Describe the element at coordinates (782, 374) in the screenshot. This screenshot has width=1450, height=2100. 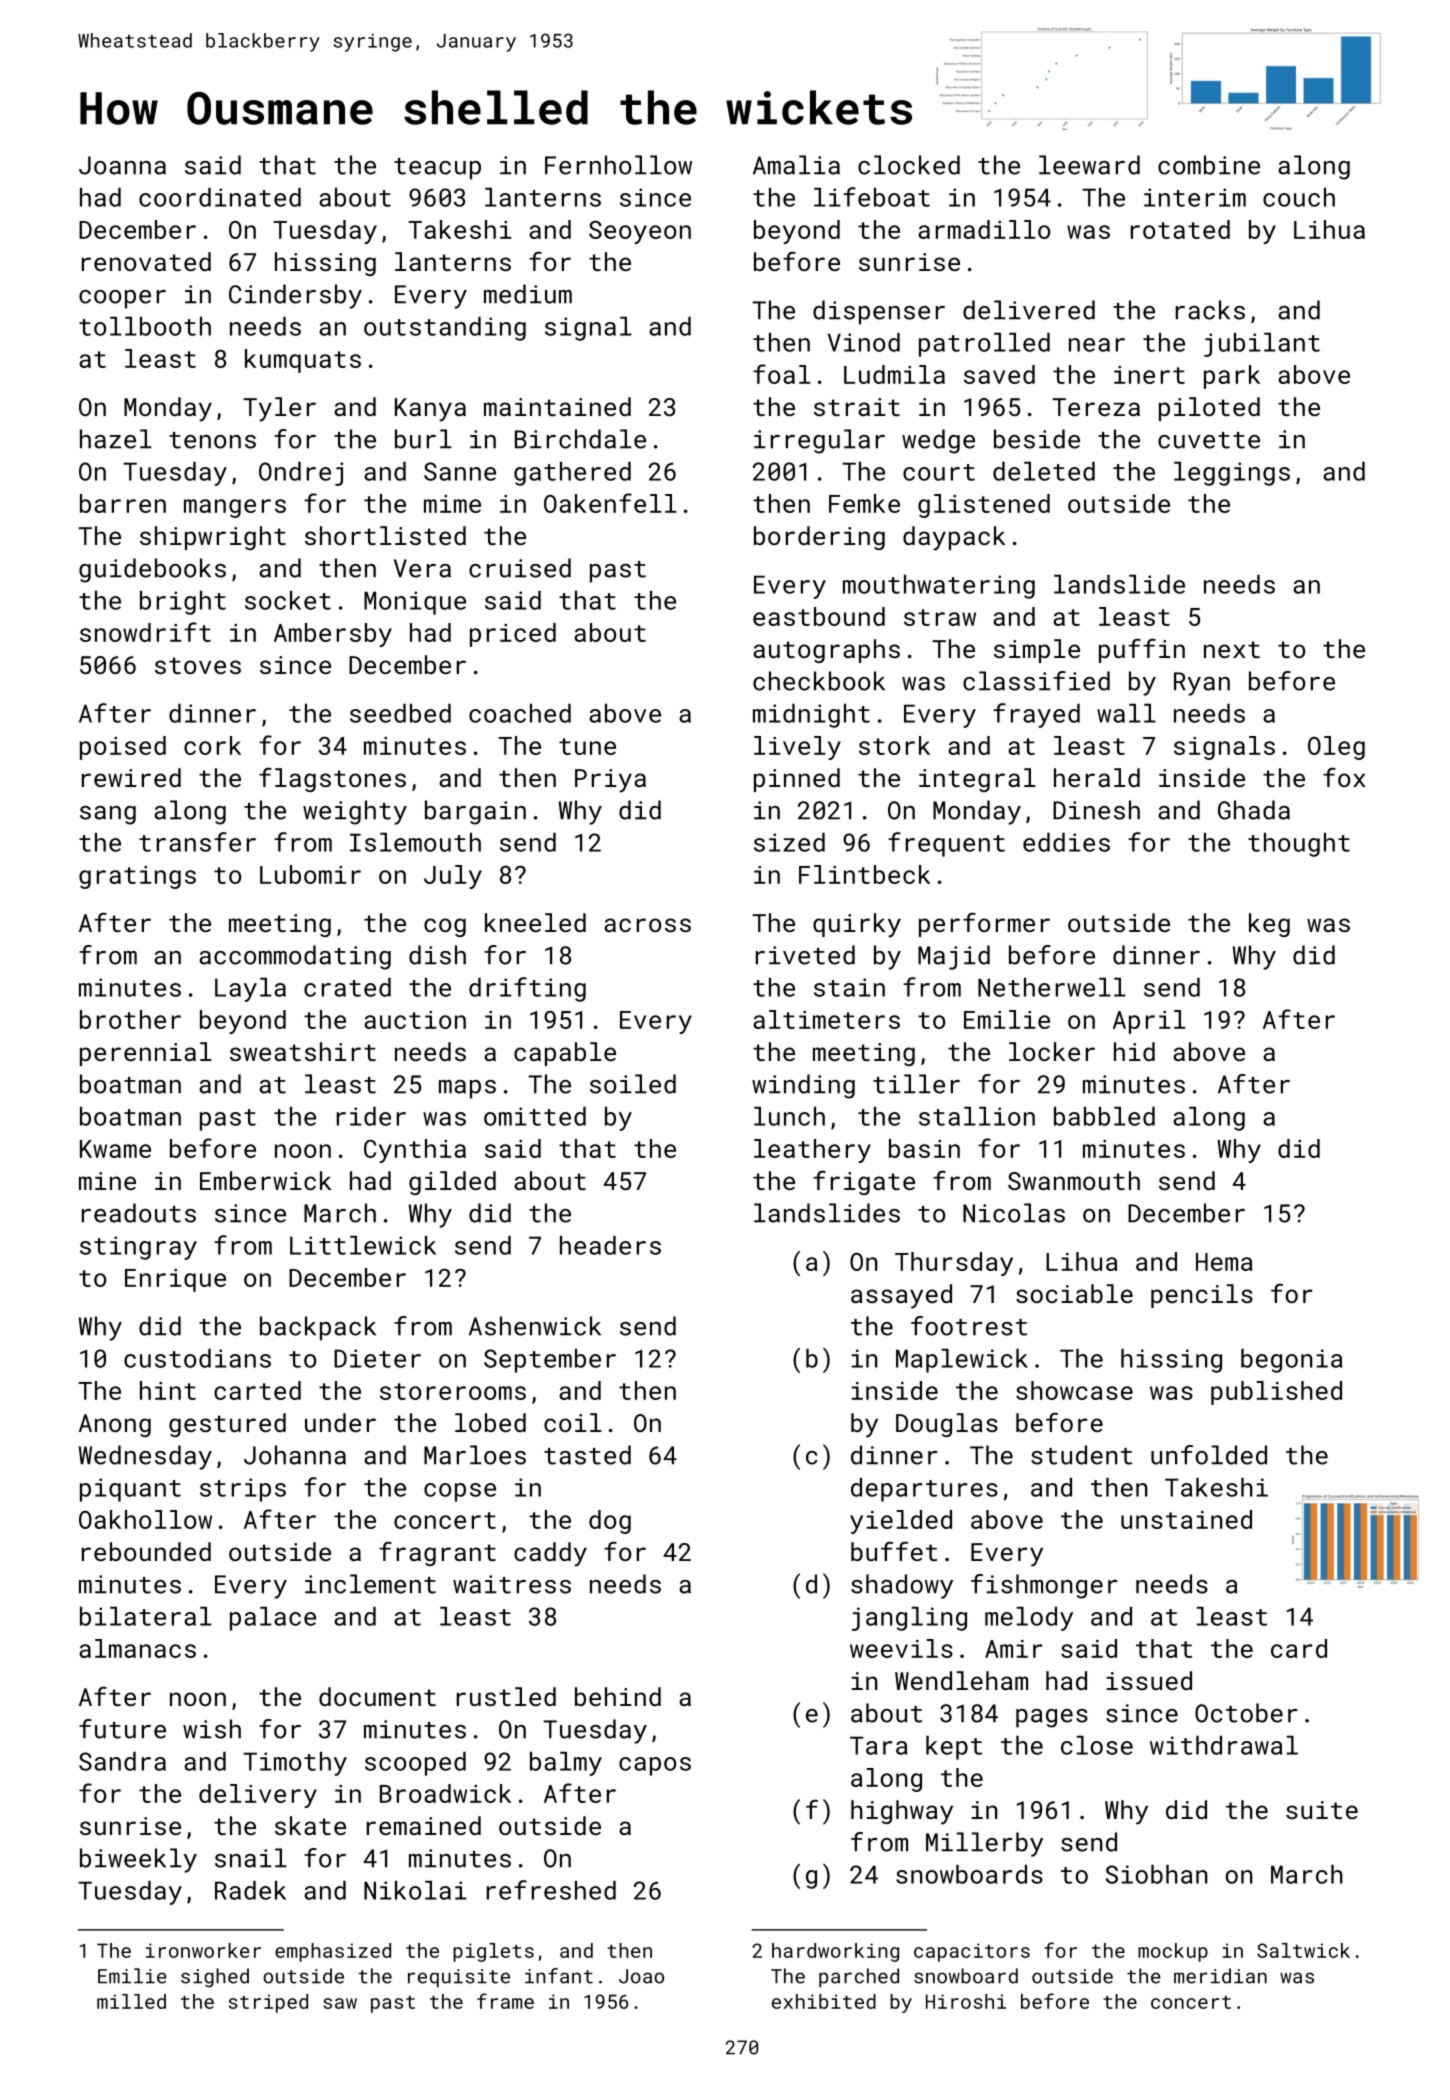
I see `foal` at that location.
